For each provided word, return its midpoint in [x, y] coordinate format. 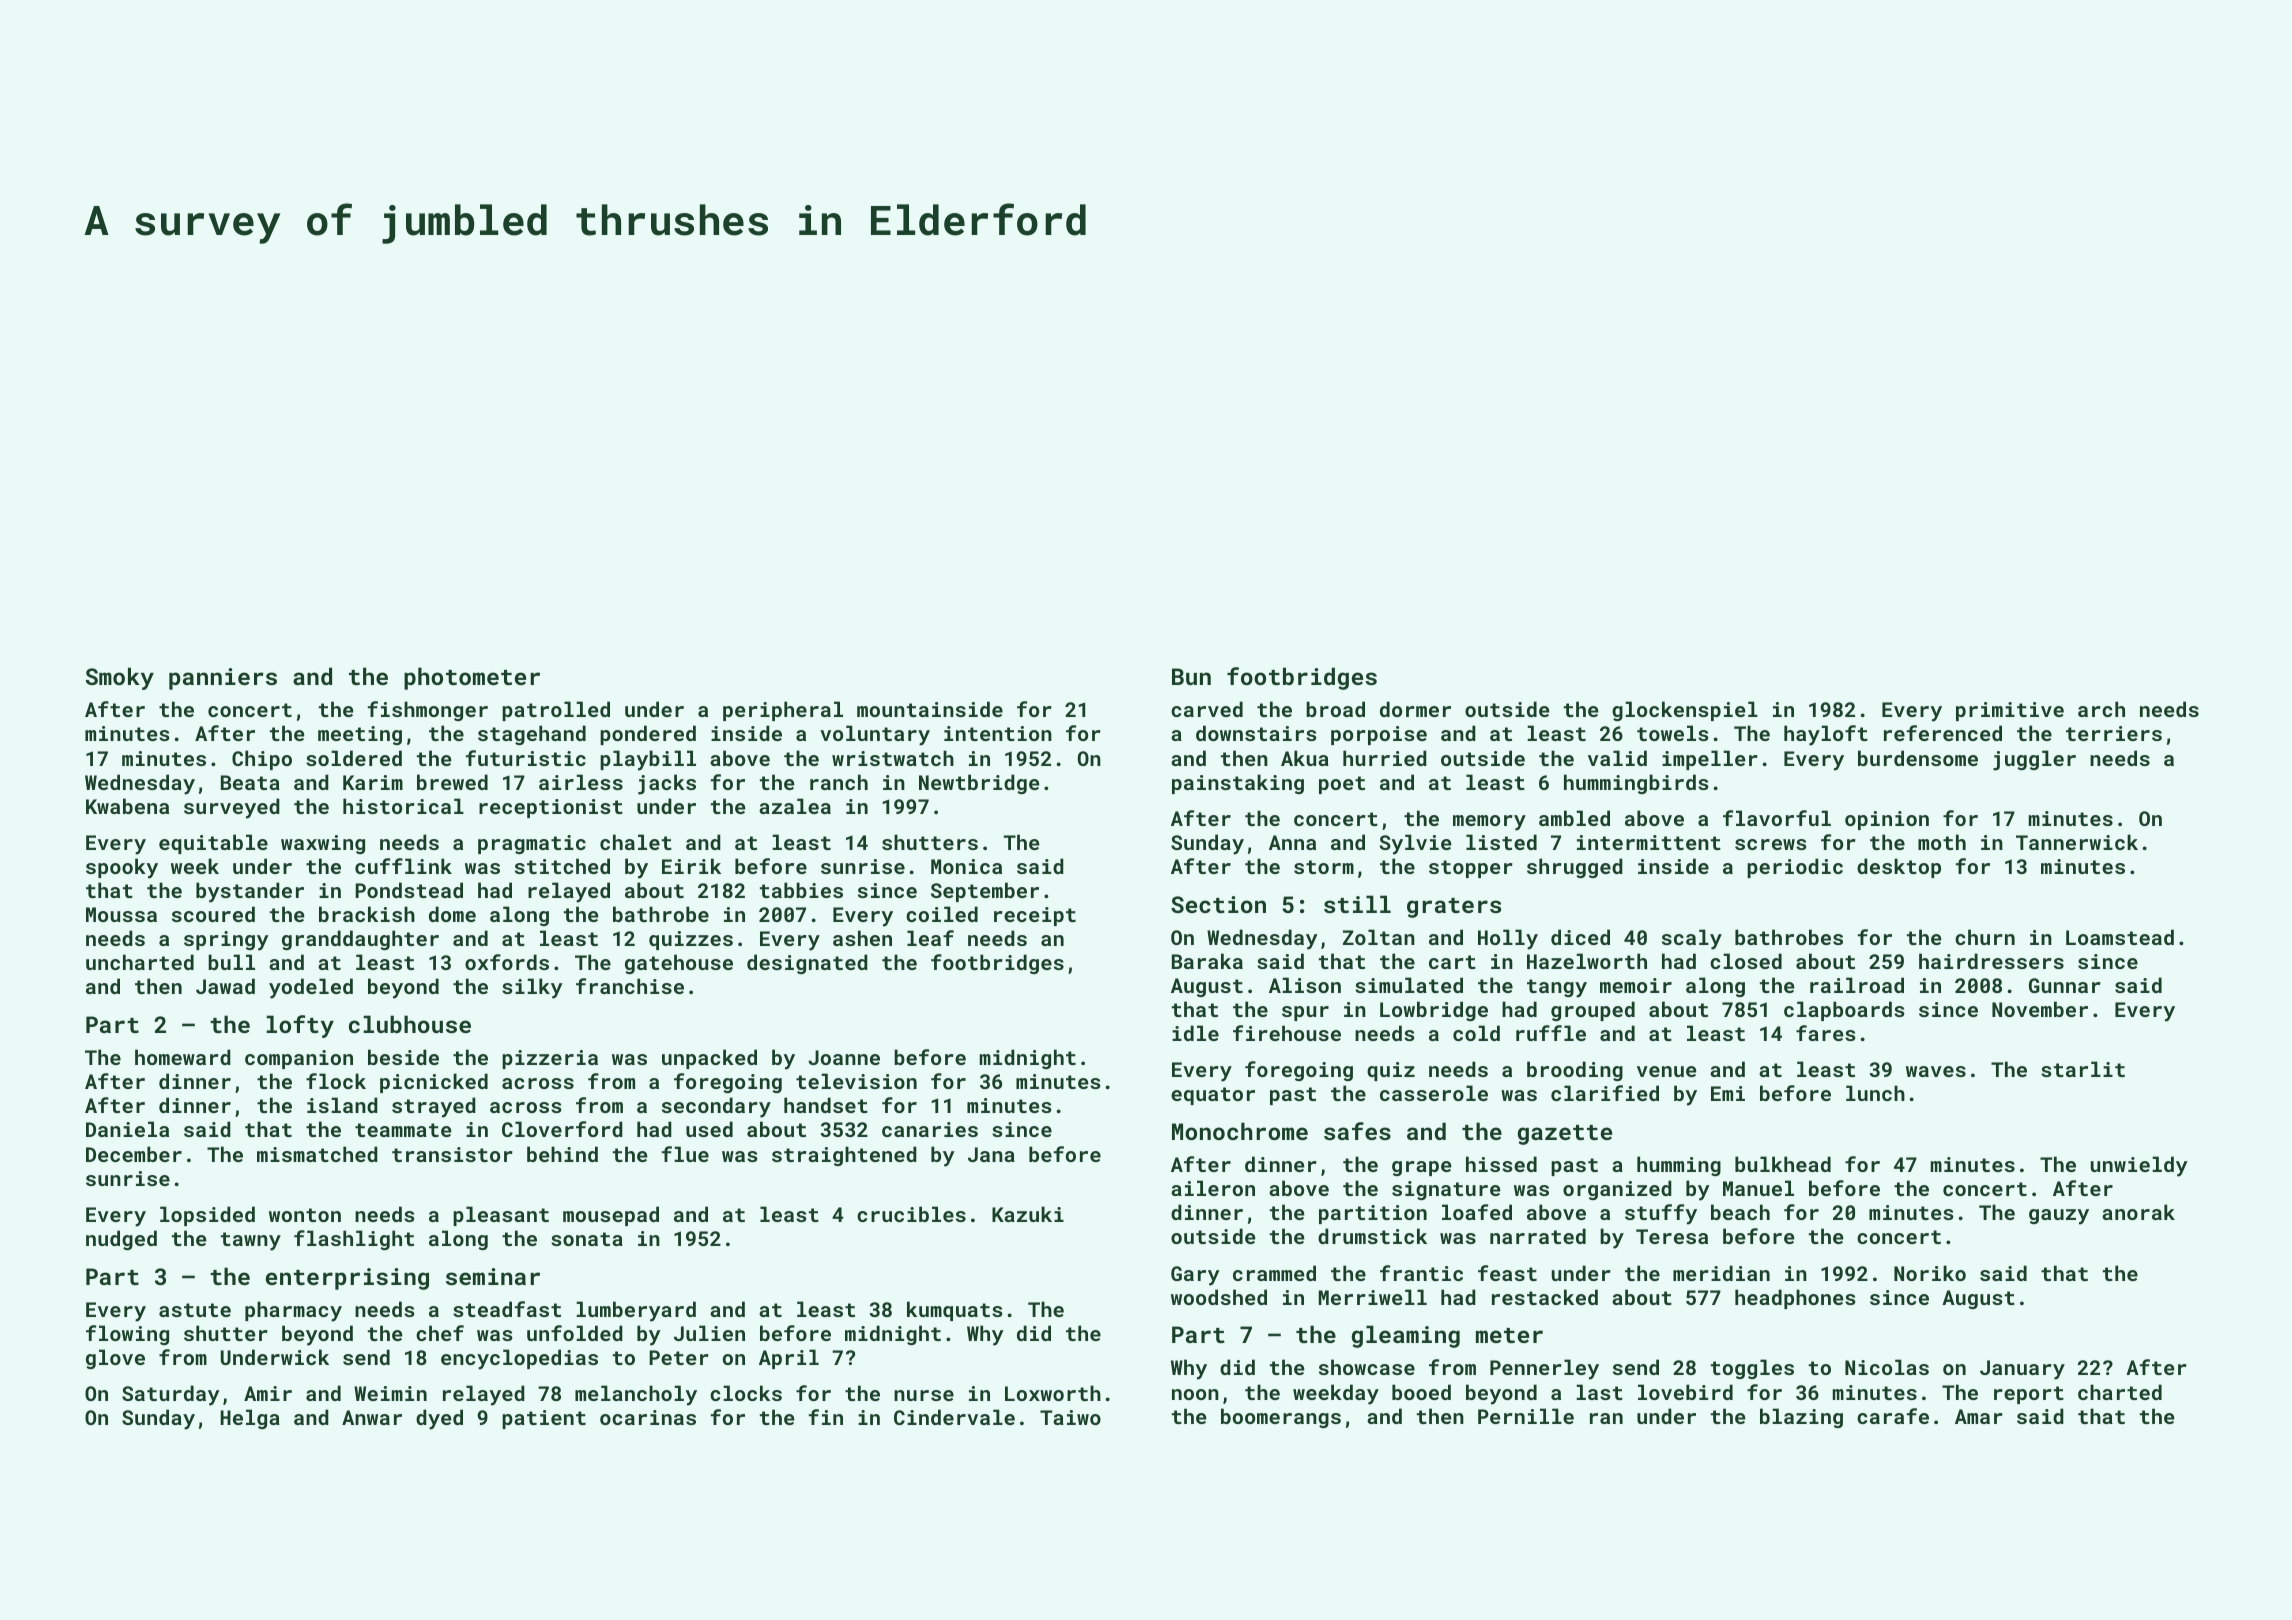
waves [1936, 1071]
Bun [1191, 676]
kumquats [954, 1311]
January [2022, 1370]
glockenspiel [1685, 711]
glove [115, 1359]
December [134, 1154]
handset [826, 1105]
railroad [1857, 985]
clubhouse [410, 1024]
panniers [223, 679]
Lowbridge [1434, 1011]
